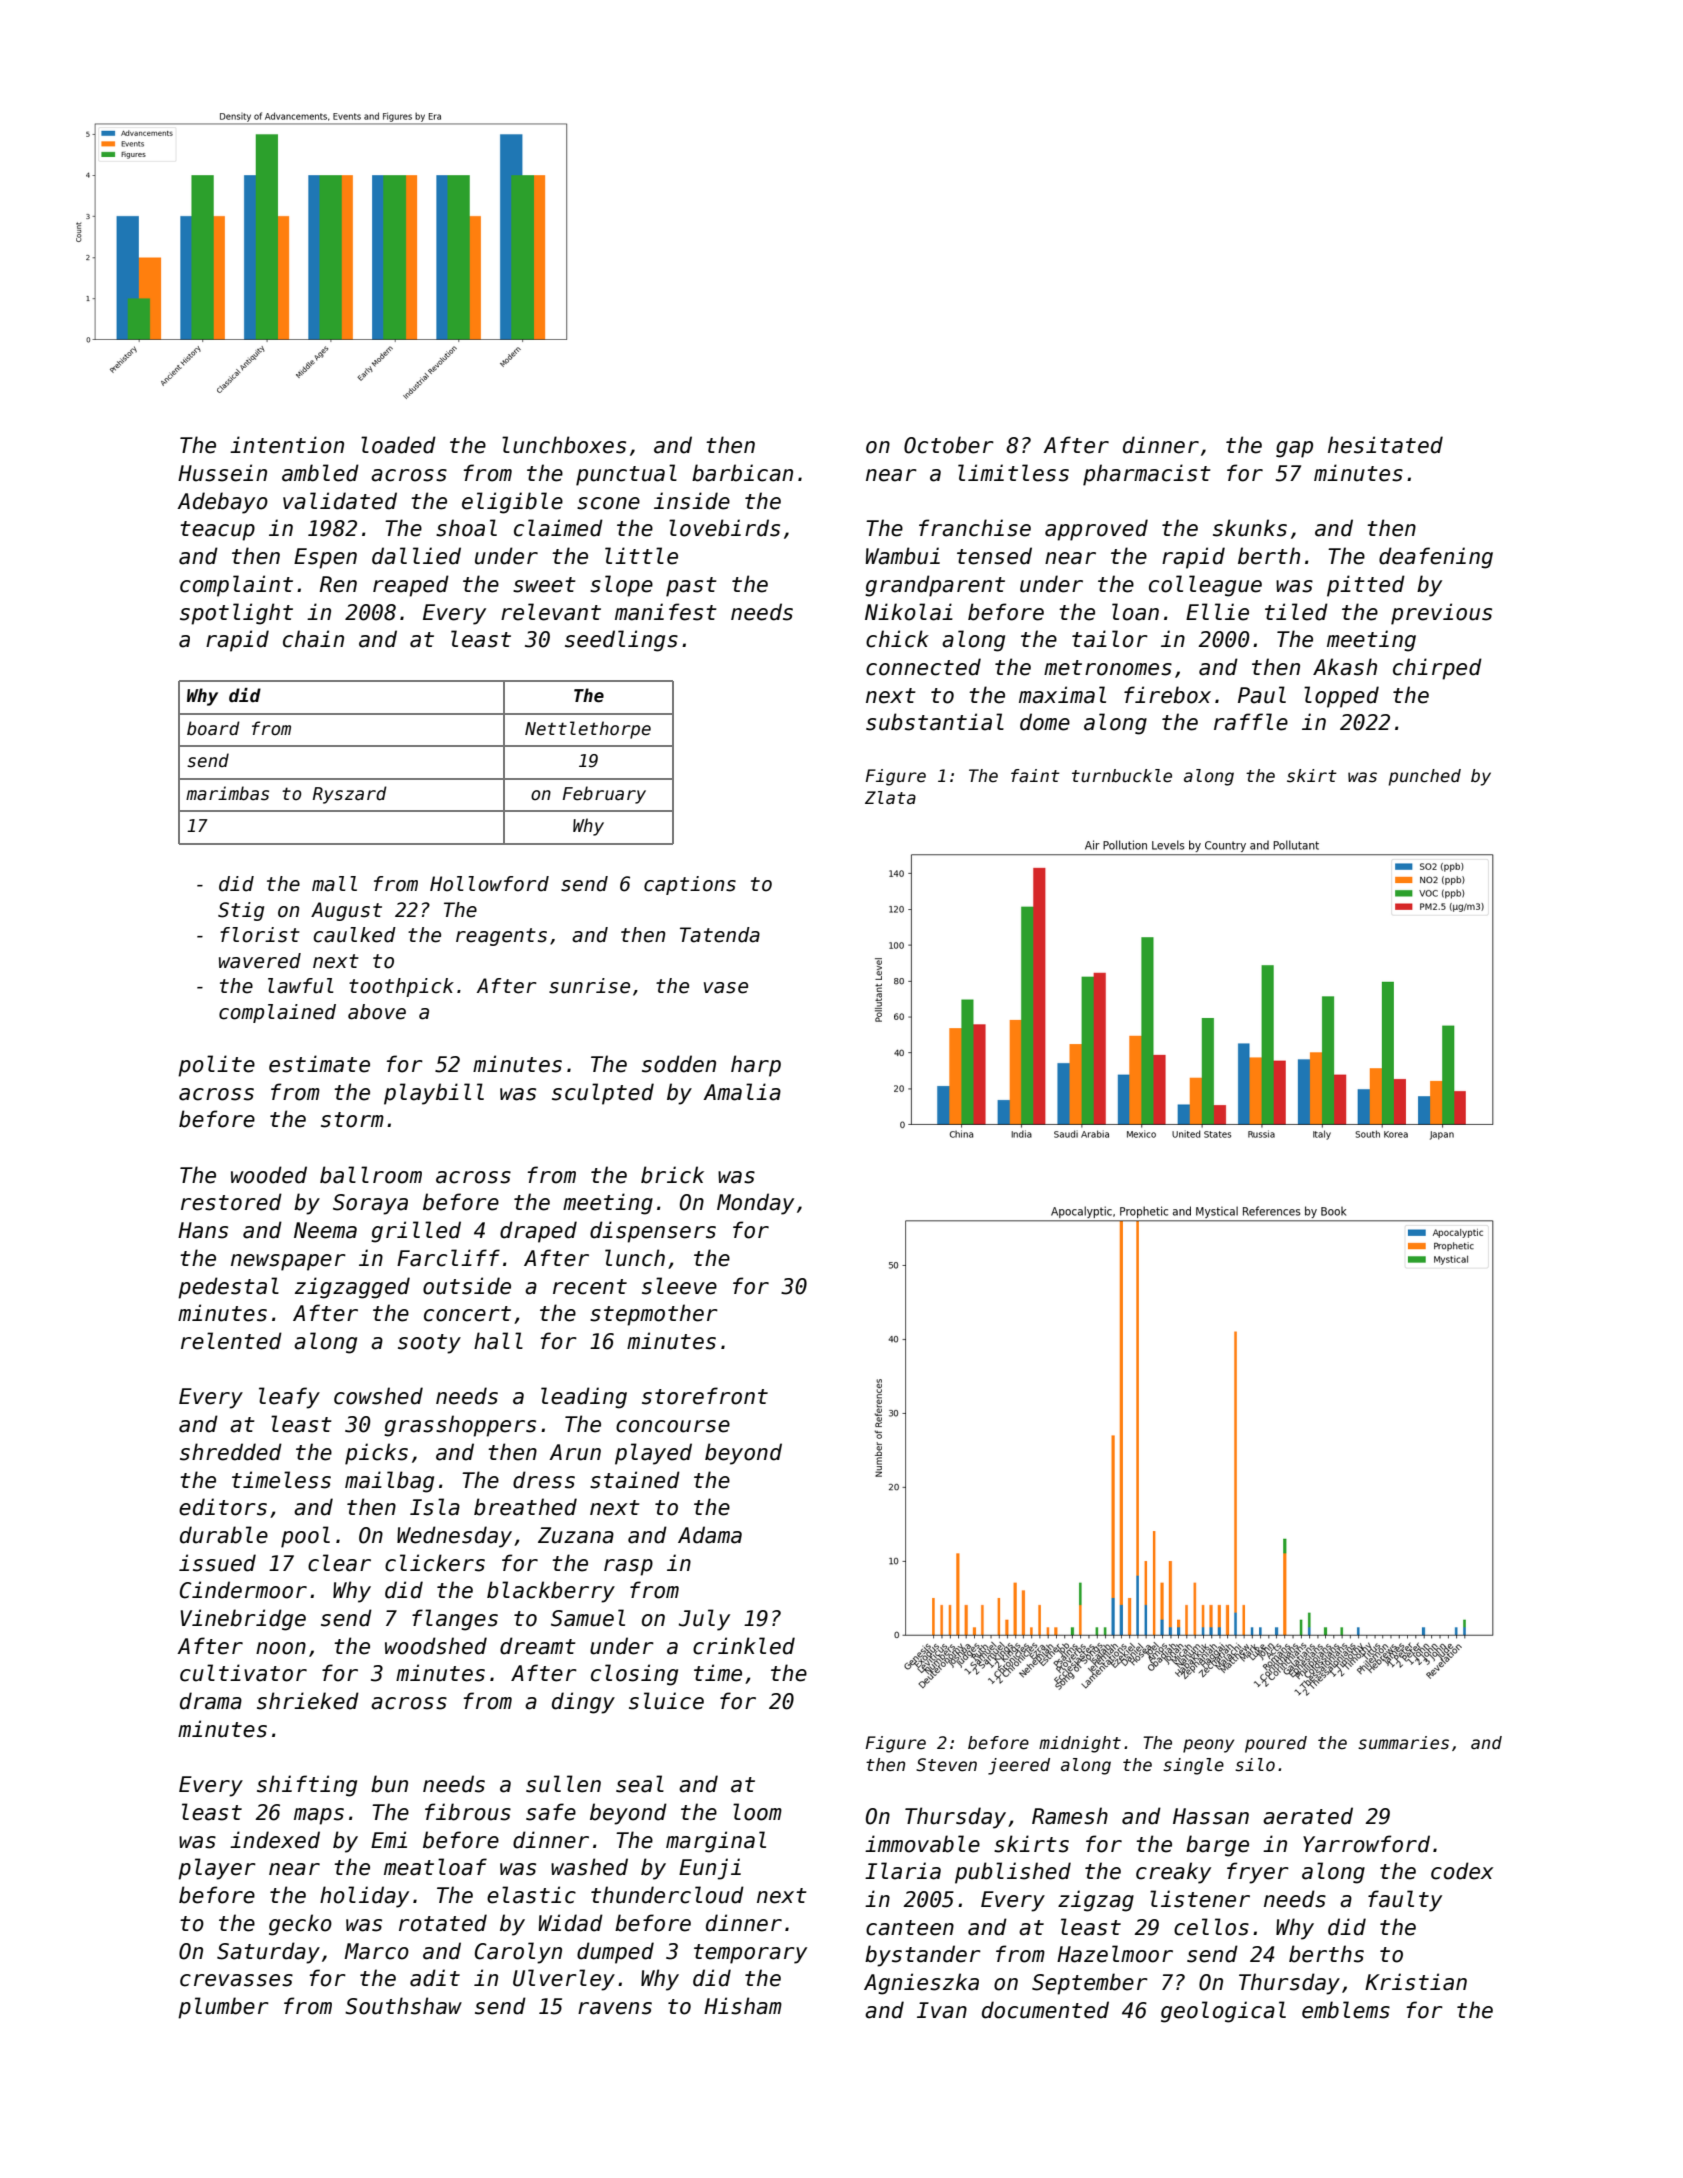 The image size is (1683, 2178). Describe the element at coordinates (1035, 776) in the image. I see `faint` at that location.
